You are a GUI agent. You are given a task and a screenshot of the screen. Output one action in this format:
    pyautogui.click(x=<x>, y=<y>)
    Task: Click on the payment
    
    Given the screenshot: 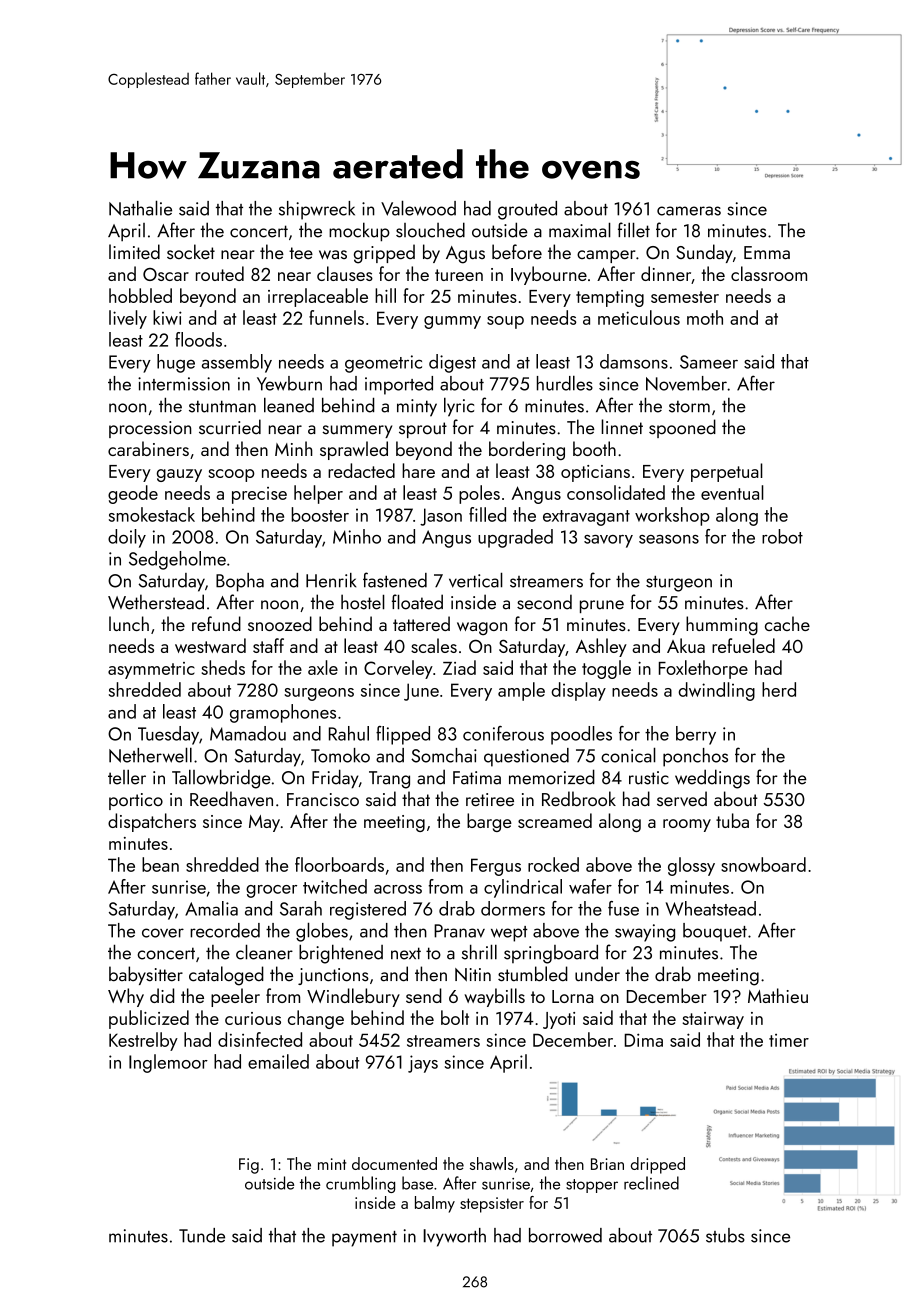 What is the action you would take?
    pyautogui.click(x=364, y=1239)
